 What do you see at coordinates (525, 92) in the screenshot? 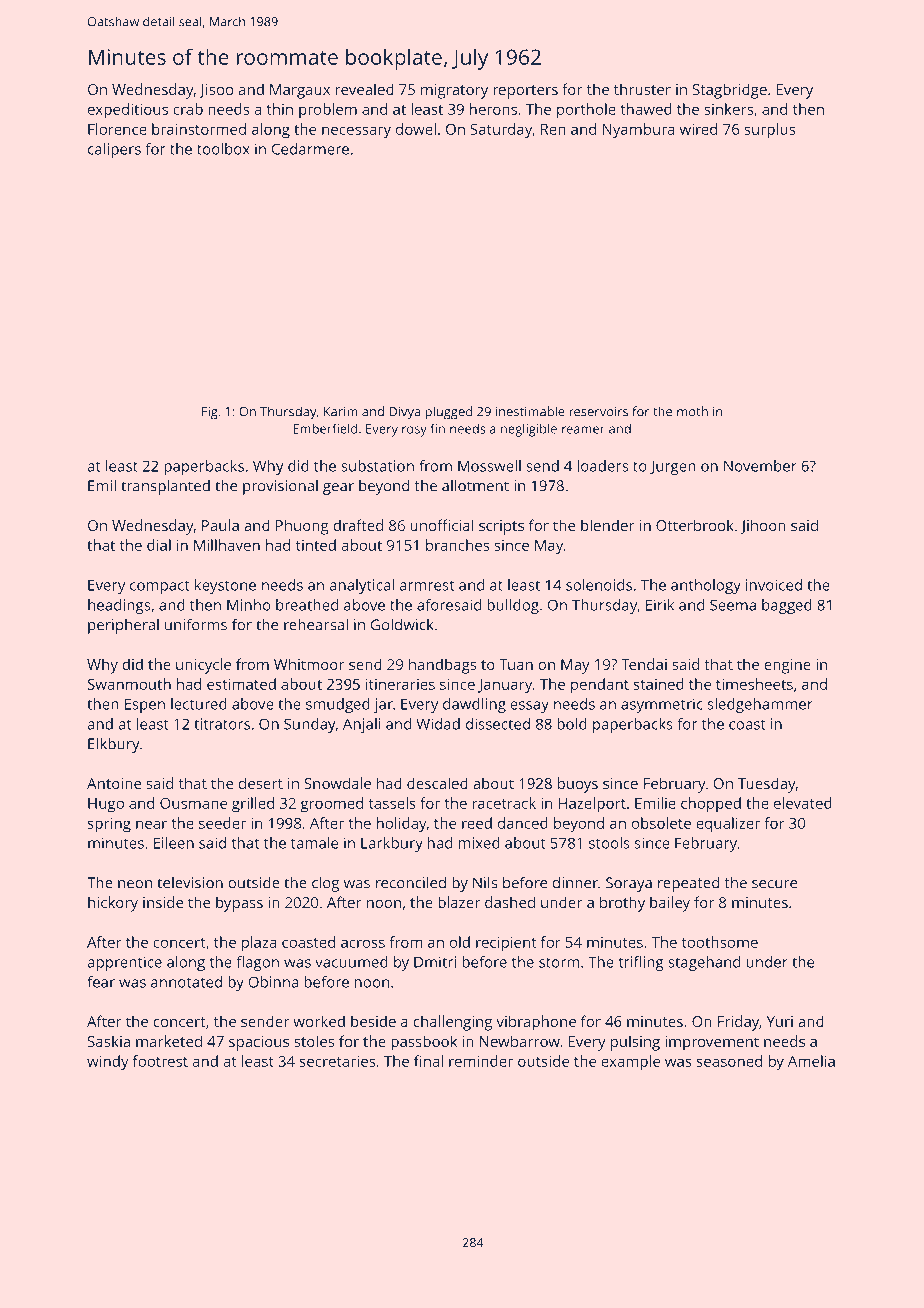
I see `reporters` at bounding box center [525, 92].
